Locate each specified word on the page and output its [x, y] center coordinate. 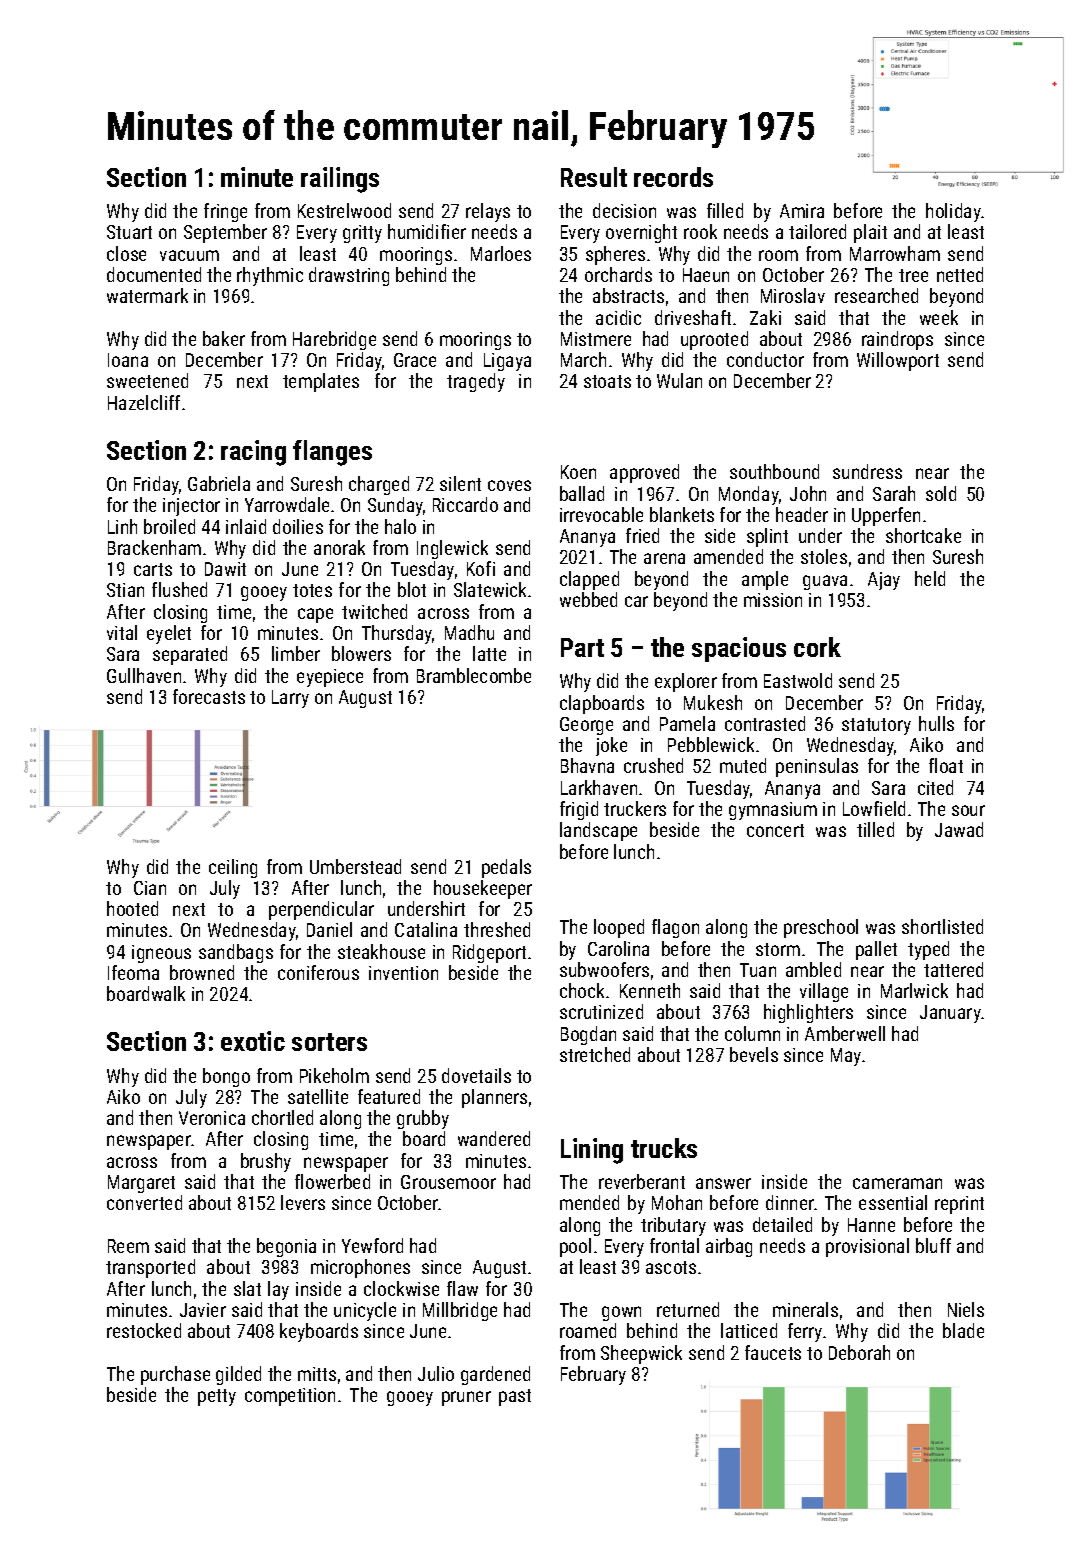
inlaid [246, 526]
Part [582, 647]
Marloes [501, 253]
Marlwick [914, 990]
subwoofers [604, 969]
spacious [739, 649]
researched [876, 295]
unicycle [365, 1311]
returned [688, 1309]
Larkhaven [599, 787]
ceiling [233, 868]
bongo [226, 1077]
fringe [225, 212]
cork [817, 647]
